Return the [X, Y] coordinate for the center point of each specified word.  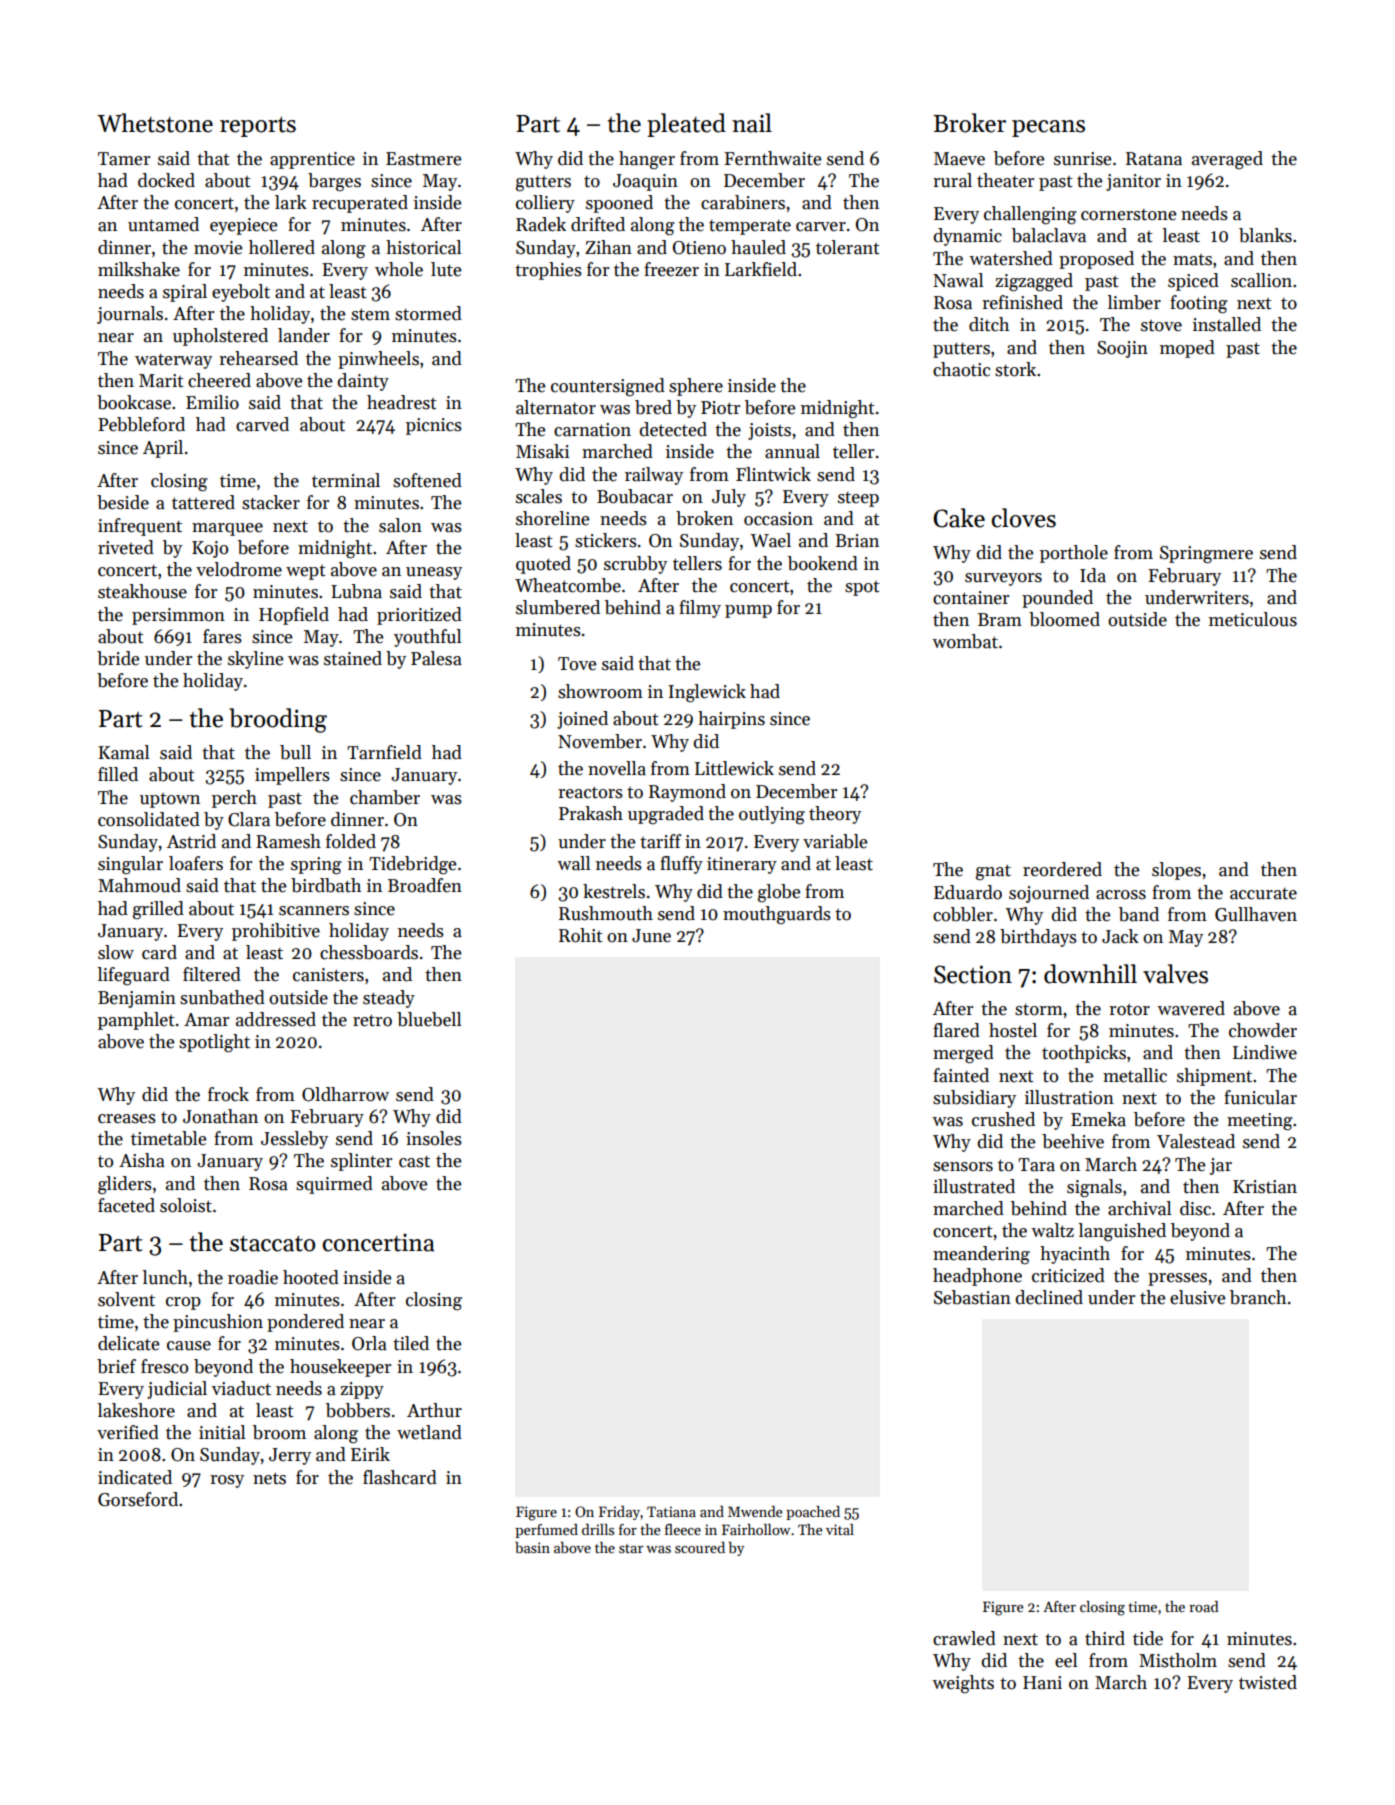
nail [752, 123]
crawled [964, 1638]
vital [840, 1529]
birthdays [1038, 938]
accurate [1263, 894]
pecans [1048, 128]
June [651, 936]
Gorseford [138, 1499]
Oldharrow [345, 1094]
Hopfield [294, 616]
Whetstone [155, 123]
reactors [590, 792]
